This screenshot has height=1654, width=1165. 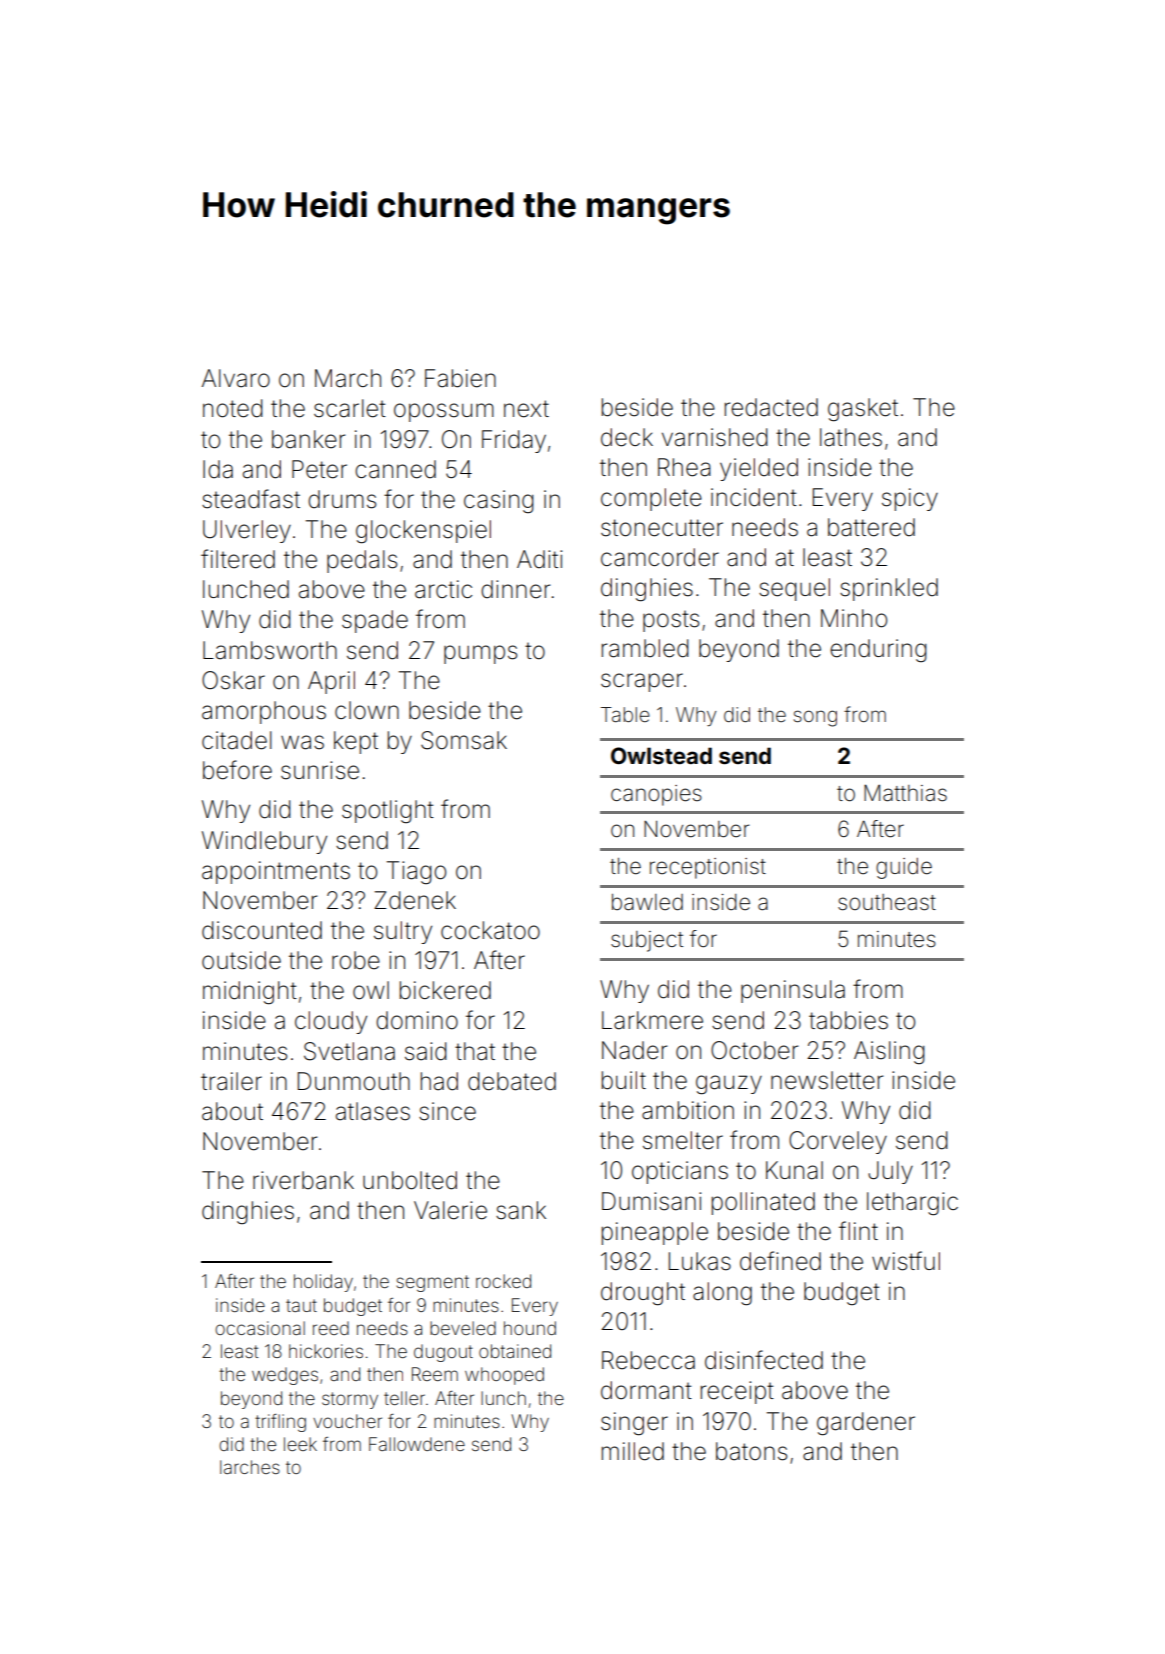 What do you see at coordinates (688, 1110) in the screenshot?
I see `ambition` at bounding box center [688, 1110].
